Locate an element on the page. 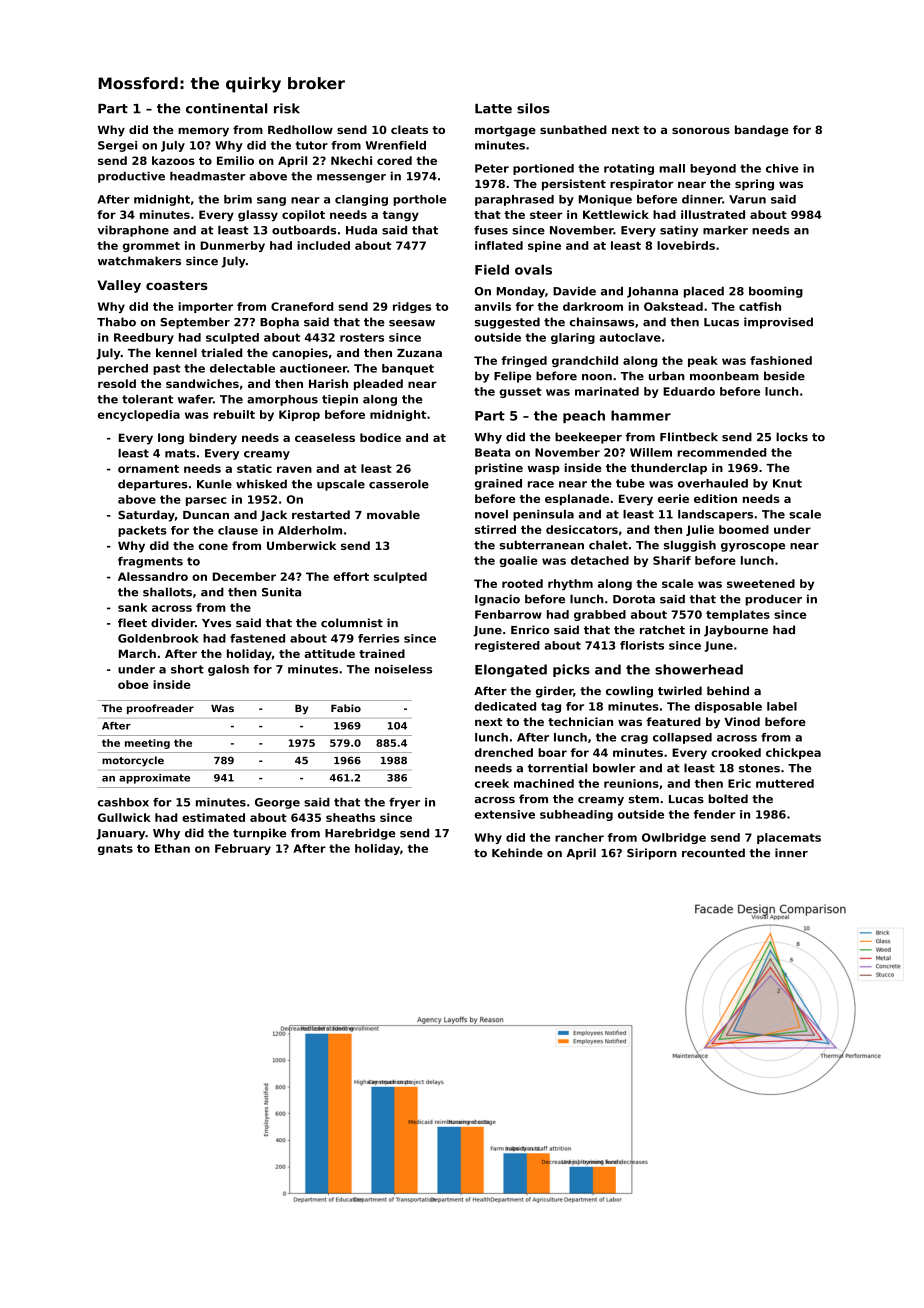 The height and width of the document is (1308, 924). vibraphone is located at coordinates (133, 231).
